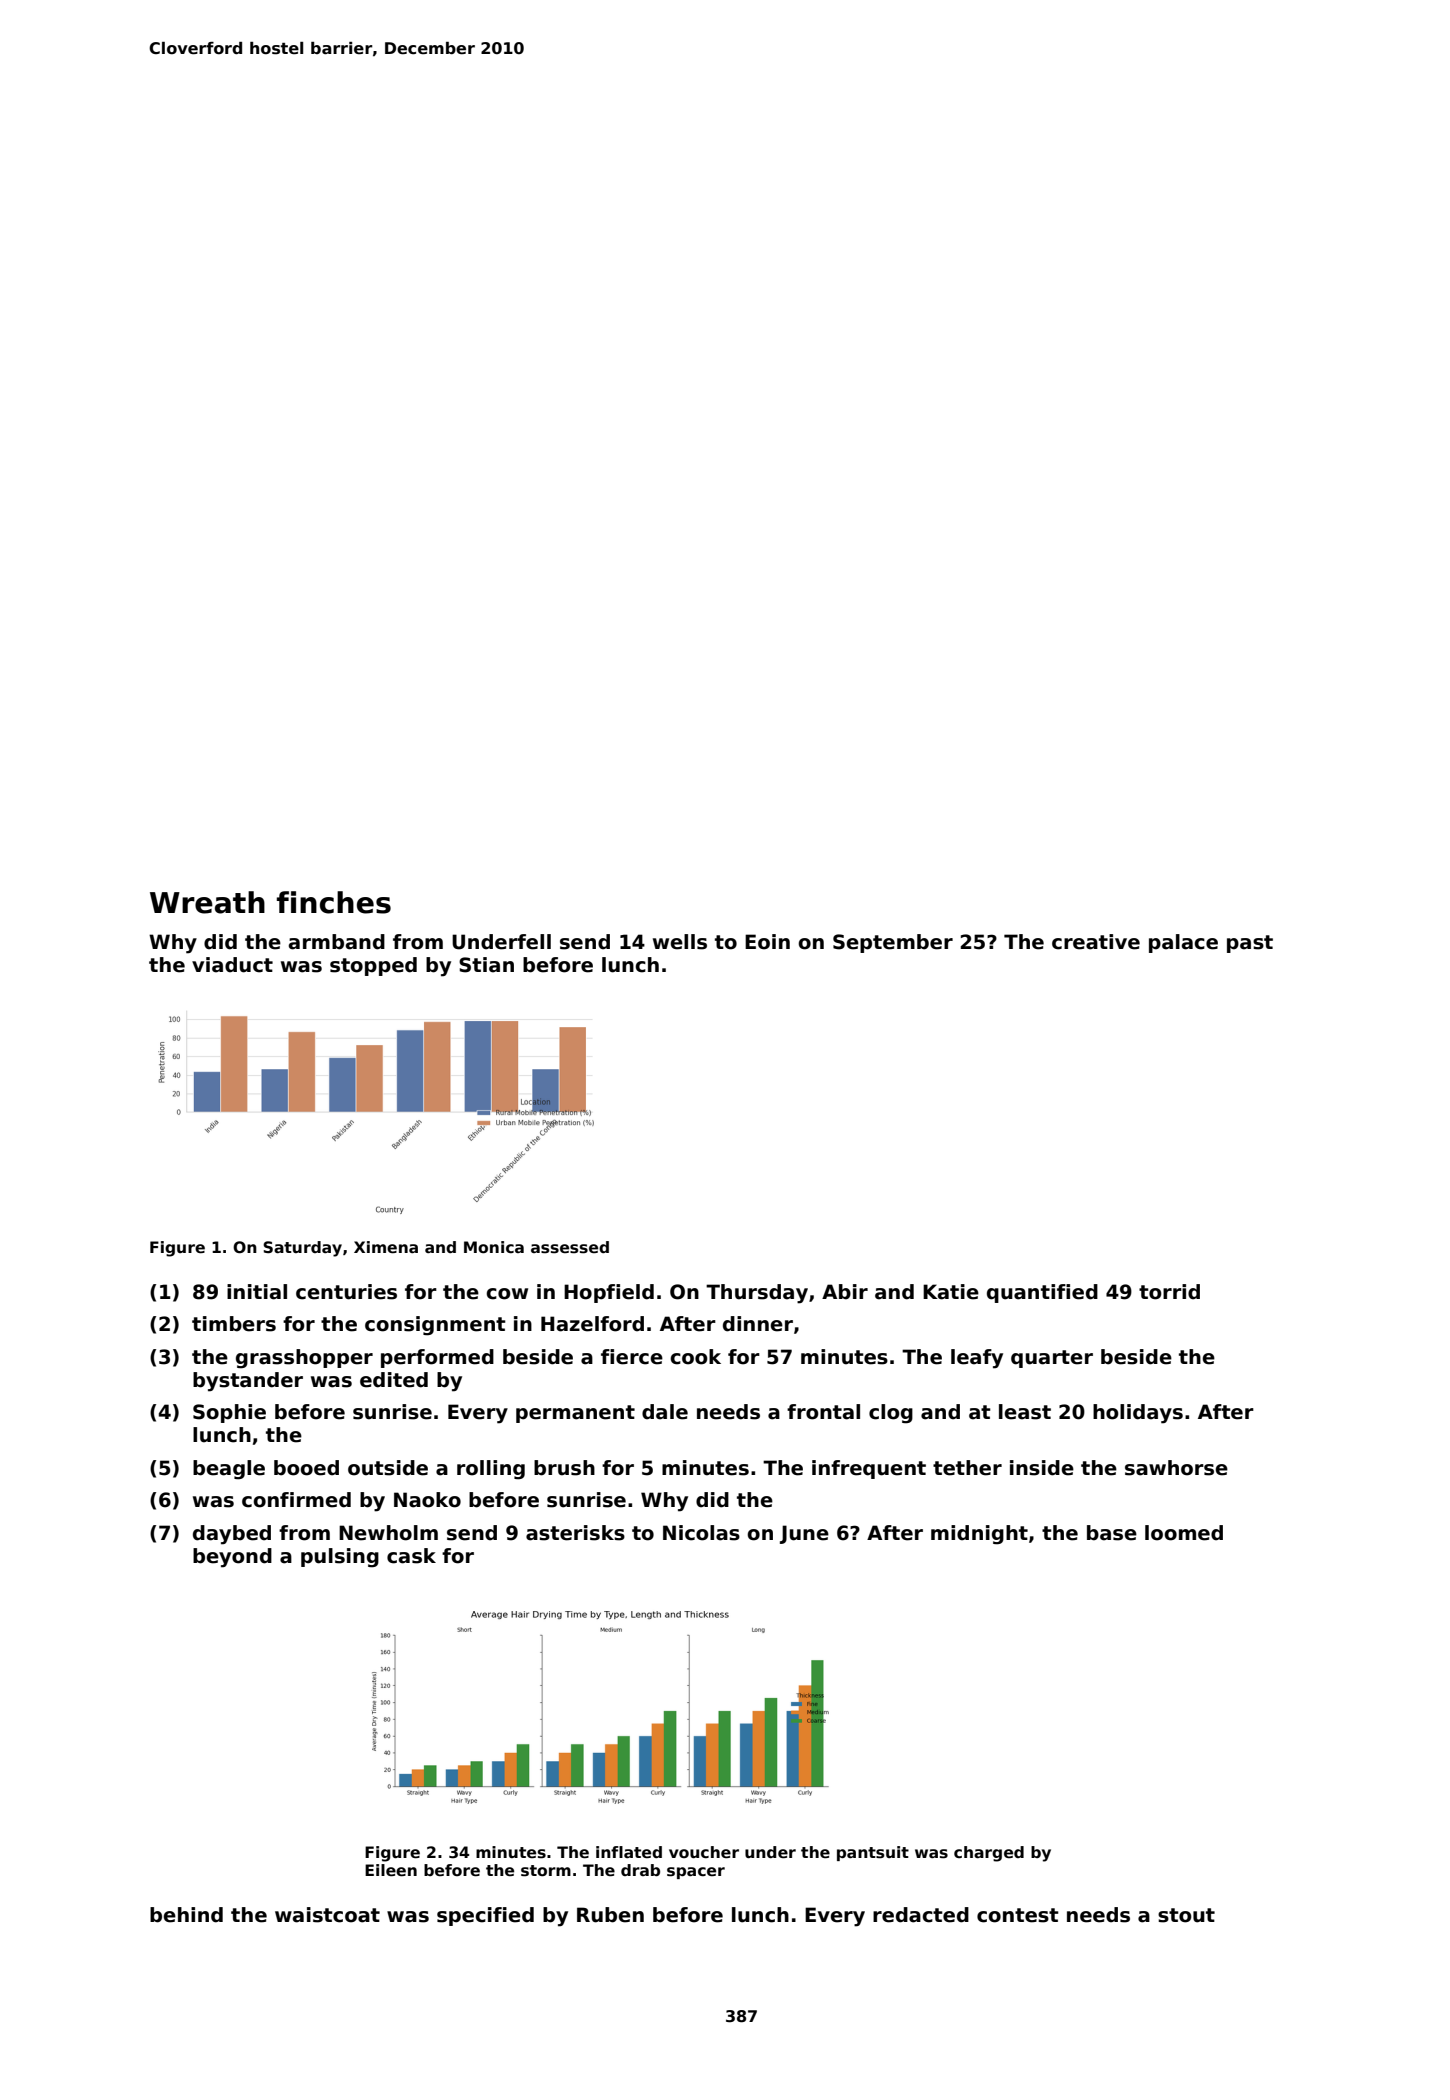  Describe the element at coordinates (1138, 1414) in the image. I see `holidays` at that location.
